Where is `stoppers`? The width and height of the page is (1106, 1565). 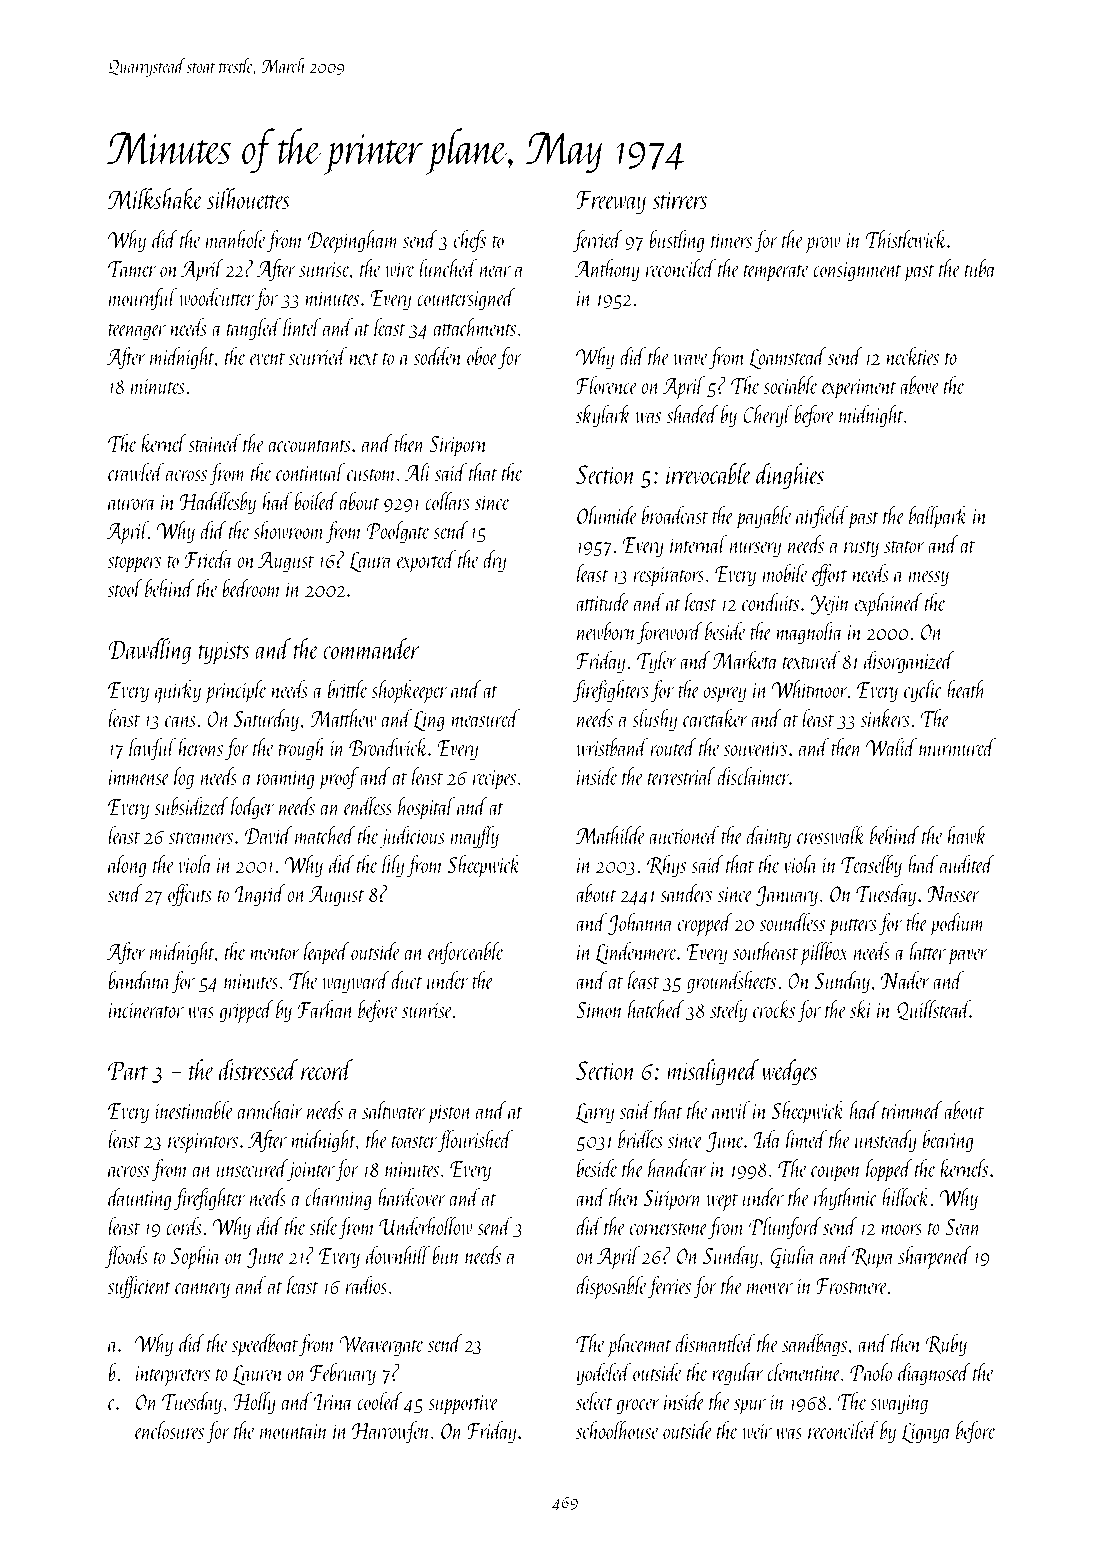 stoppers is located at coordinates (134, 564).
